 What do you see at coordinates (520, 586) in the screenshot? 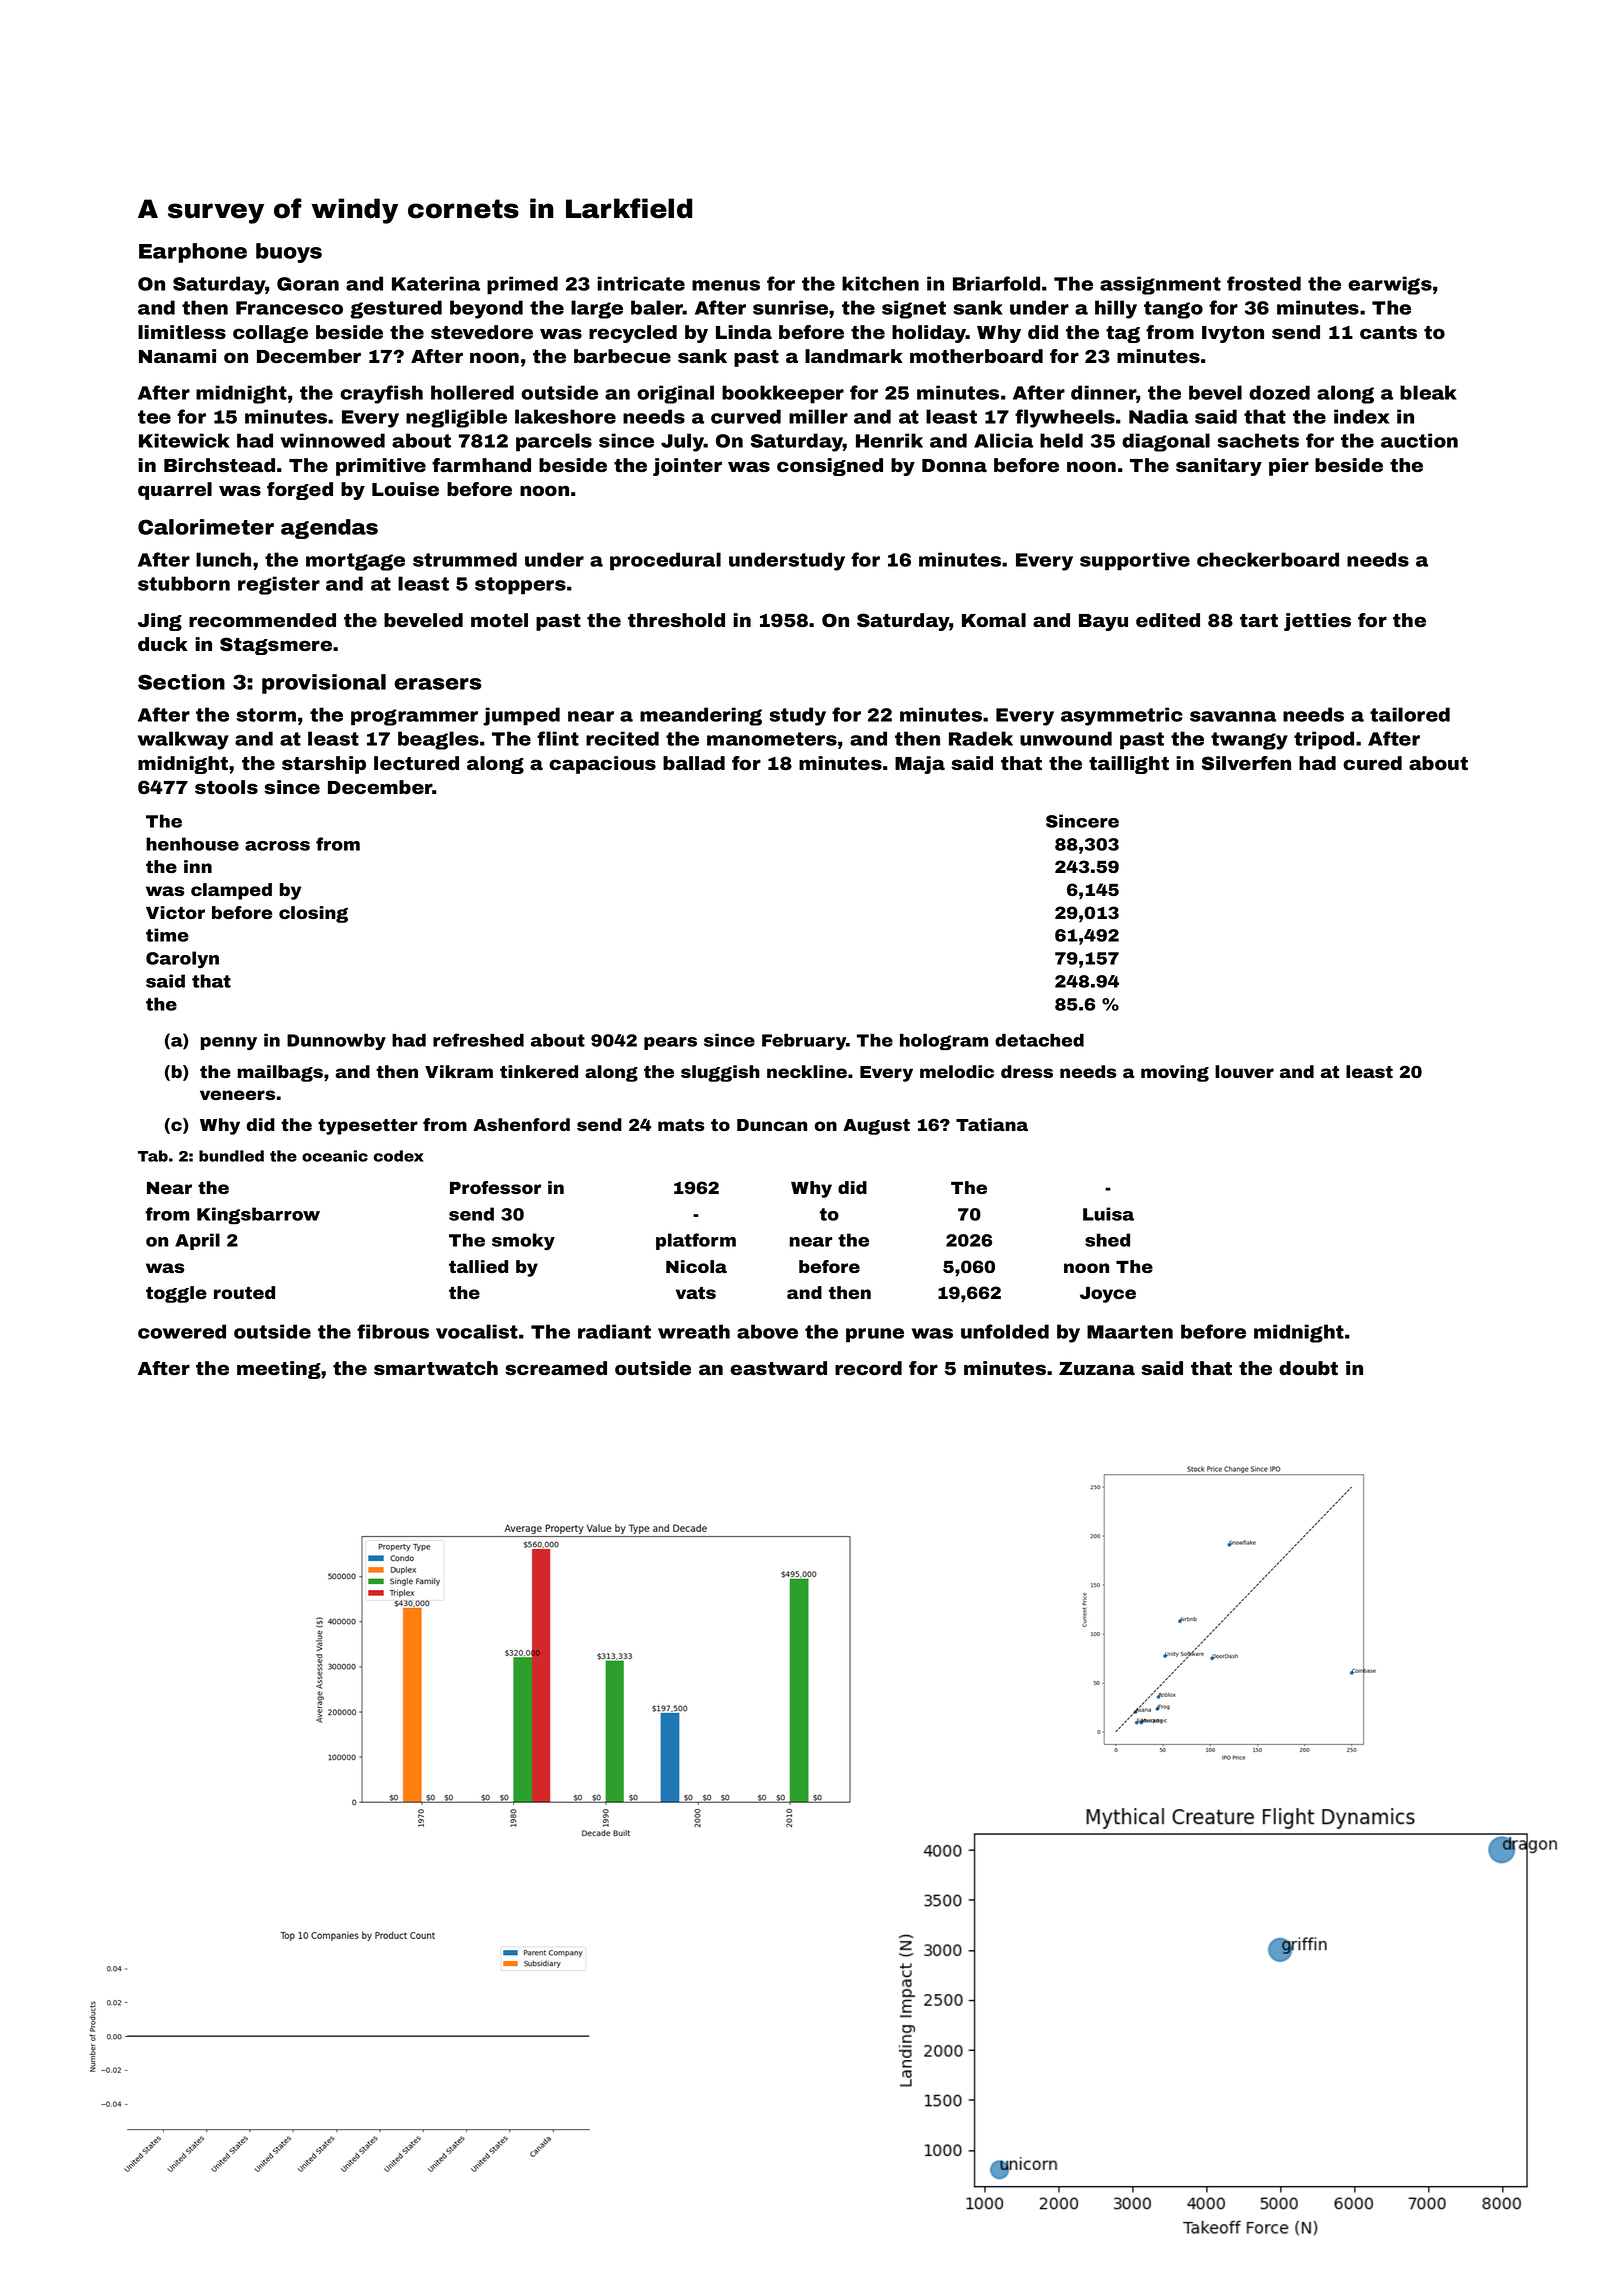
I see `stoppers` at bounding box center [520, 586].
